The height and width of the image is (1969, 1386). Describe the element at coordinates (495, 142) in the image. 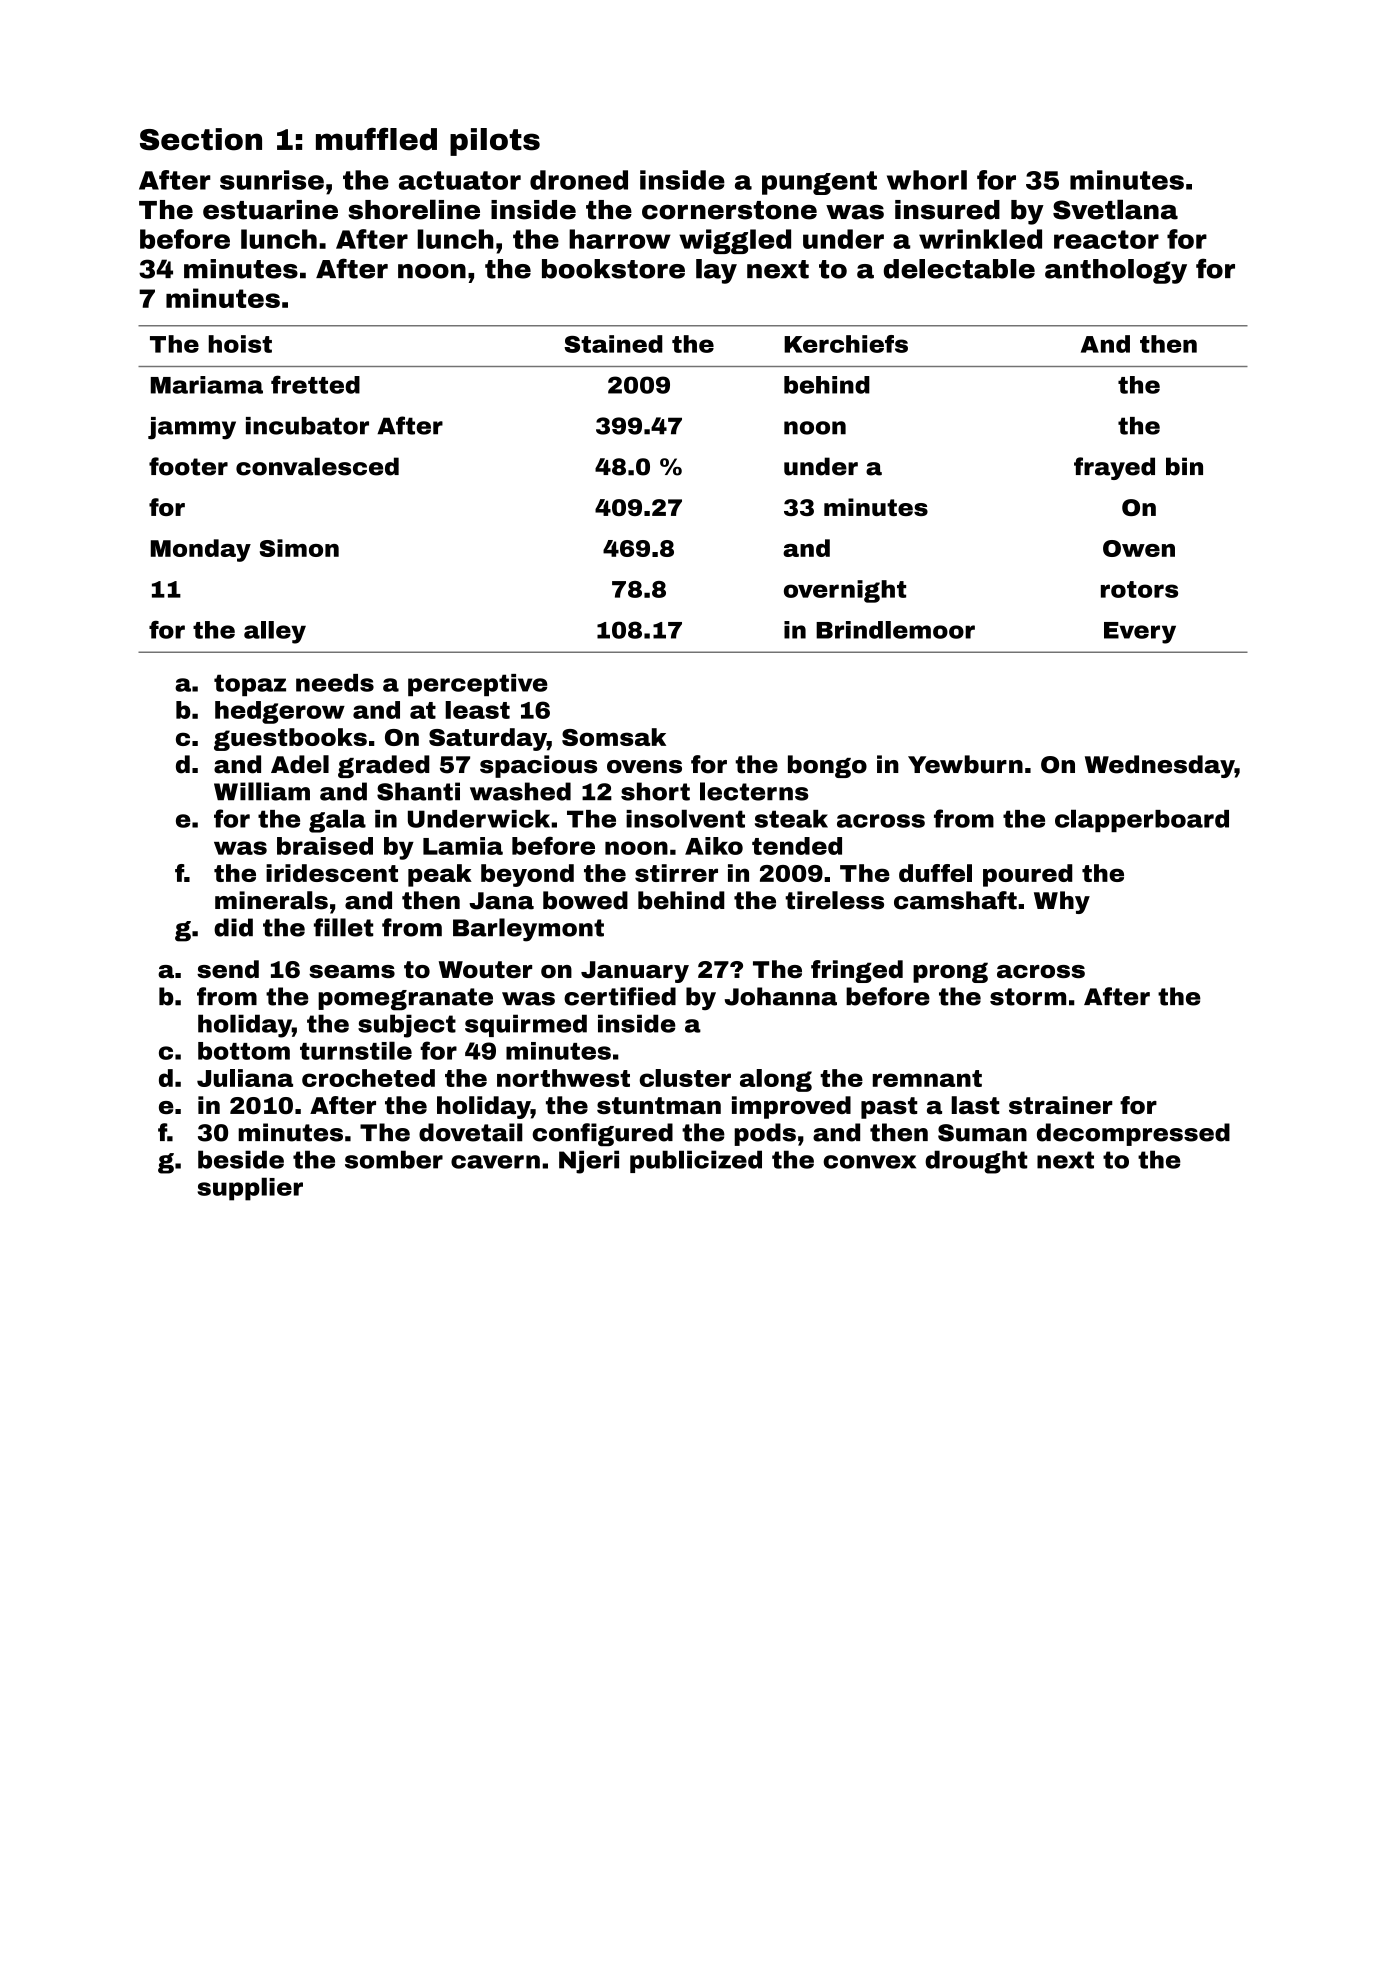

I see `pilots` at that location.
